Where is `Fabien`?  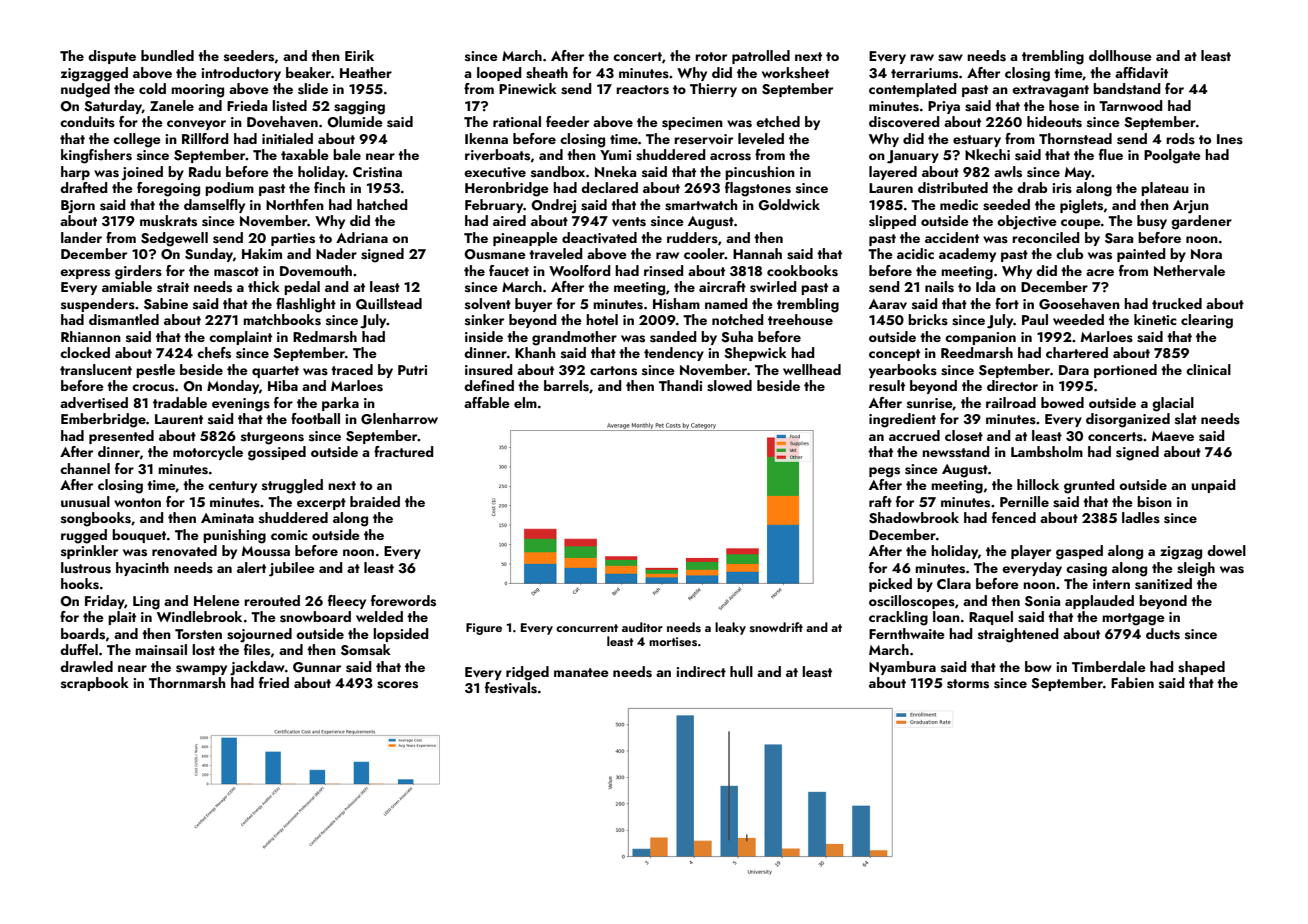 Fabien is located at coordinates (1132, 682).
